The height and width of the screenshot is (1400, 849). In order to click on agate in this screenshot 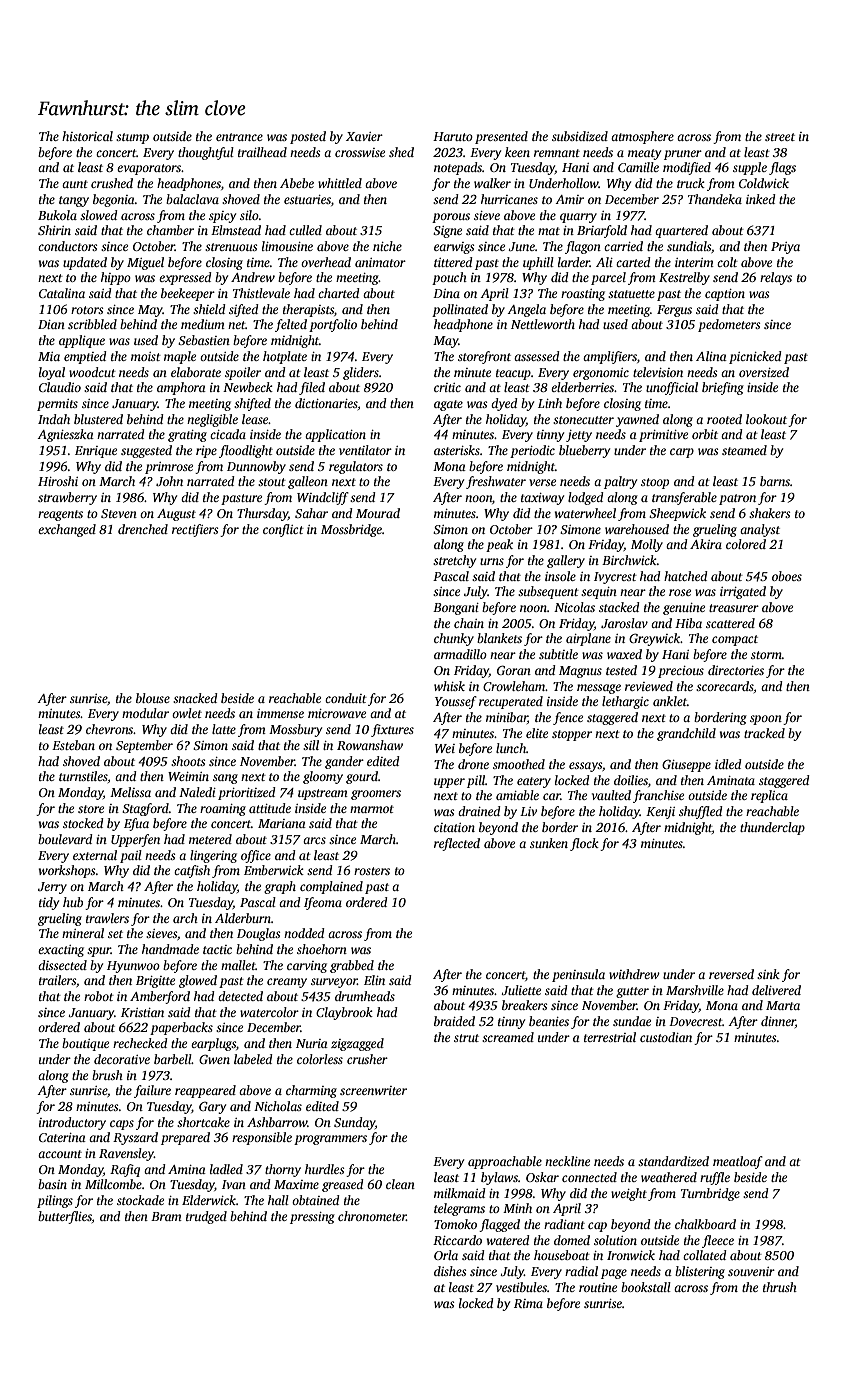, I will do `click(448, 405)`.
